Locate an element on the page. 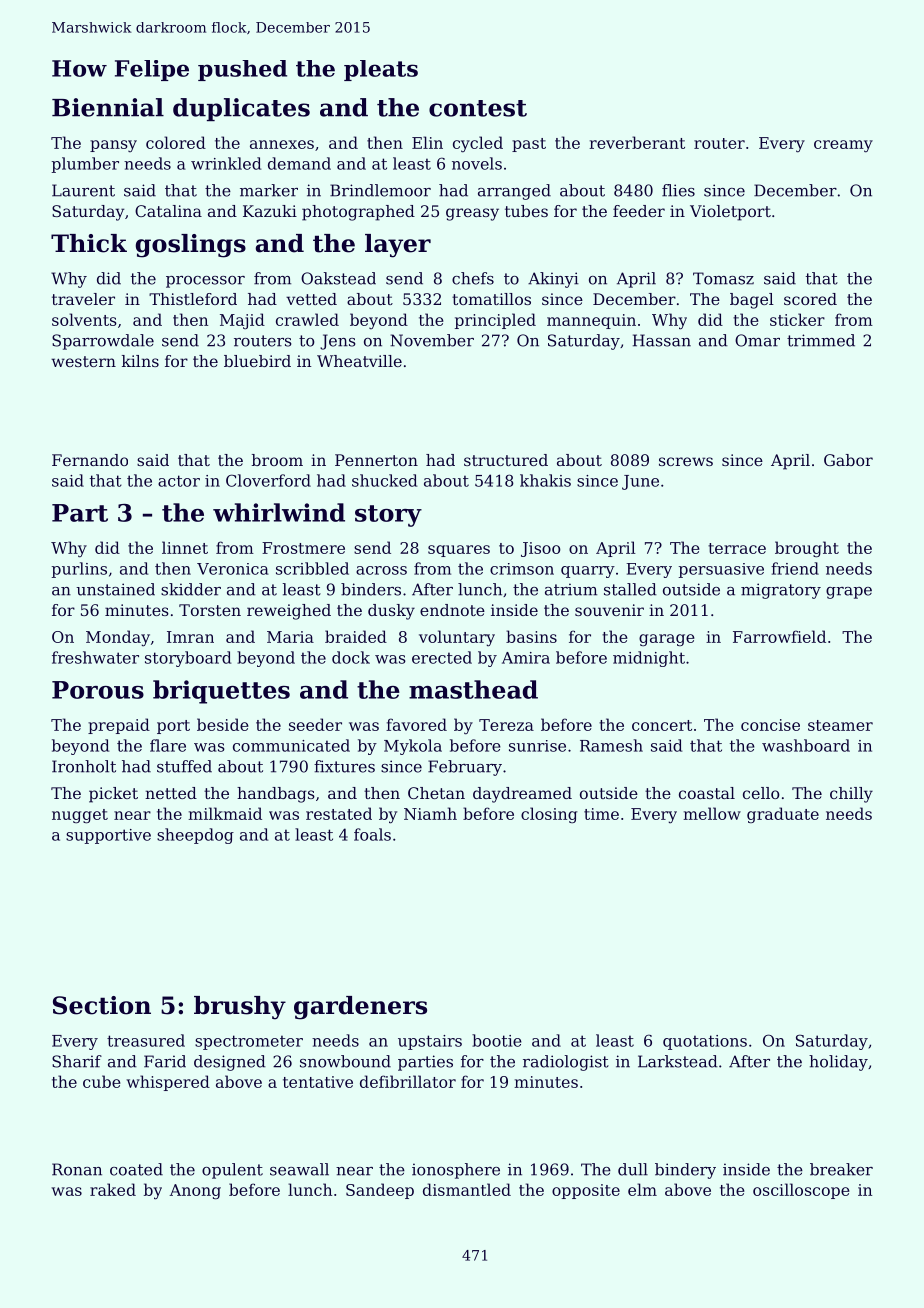 The width and height of the image is (924, 1308). reverberant is located at coordinates (637, 142).
